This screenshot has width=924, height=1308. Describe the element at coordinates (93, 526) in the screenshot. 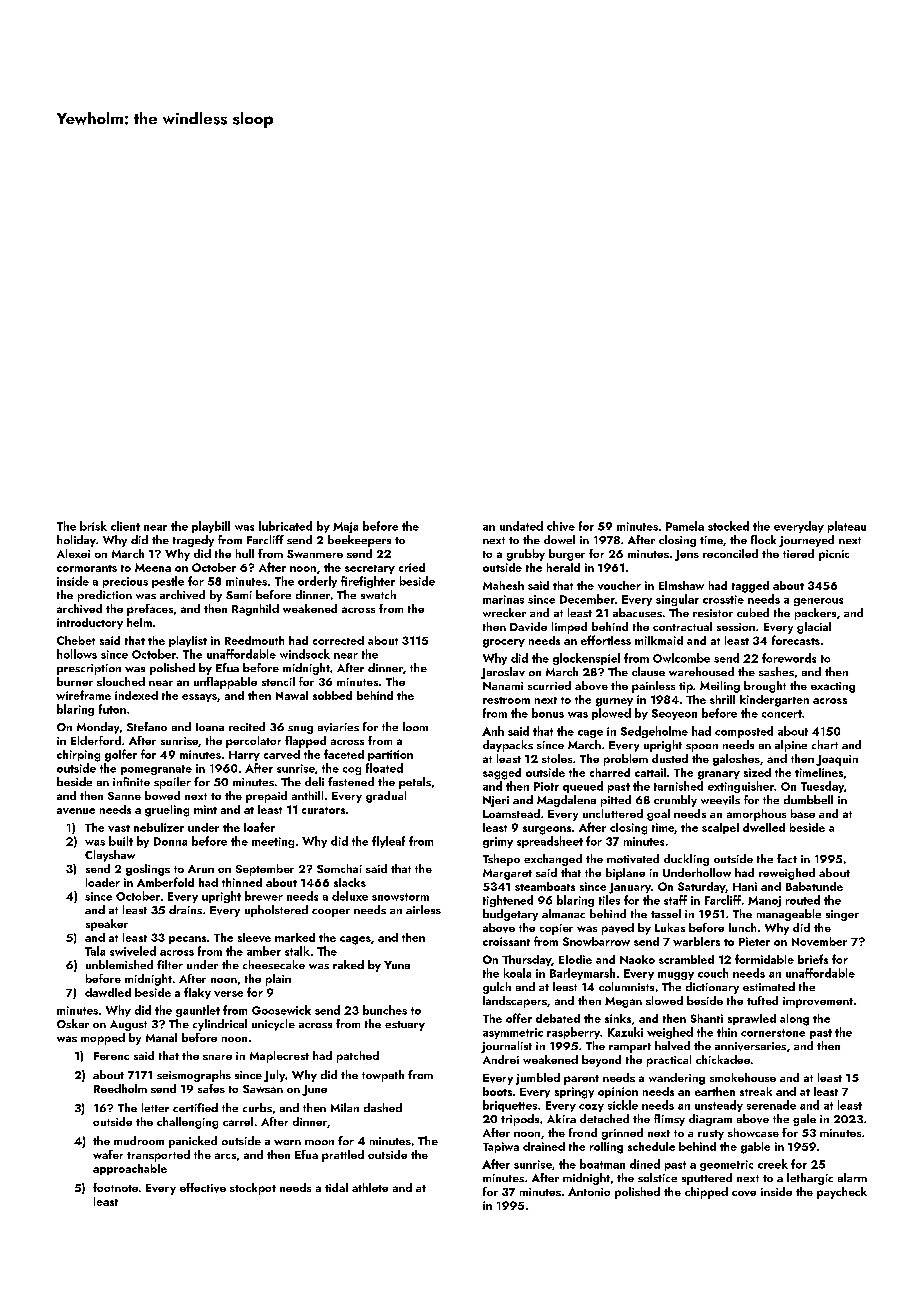

I see `brisk` at that location.
